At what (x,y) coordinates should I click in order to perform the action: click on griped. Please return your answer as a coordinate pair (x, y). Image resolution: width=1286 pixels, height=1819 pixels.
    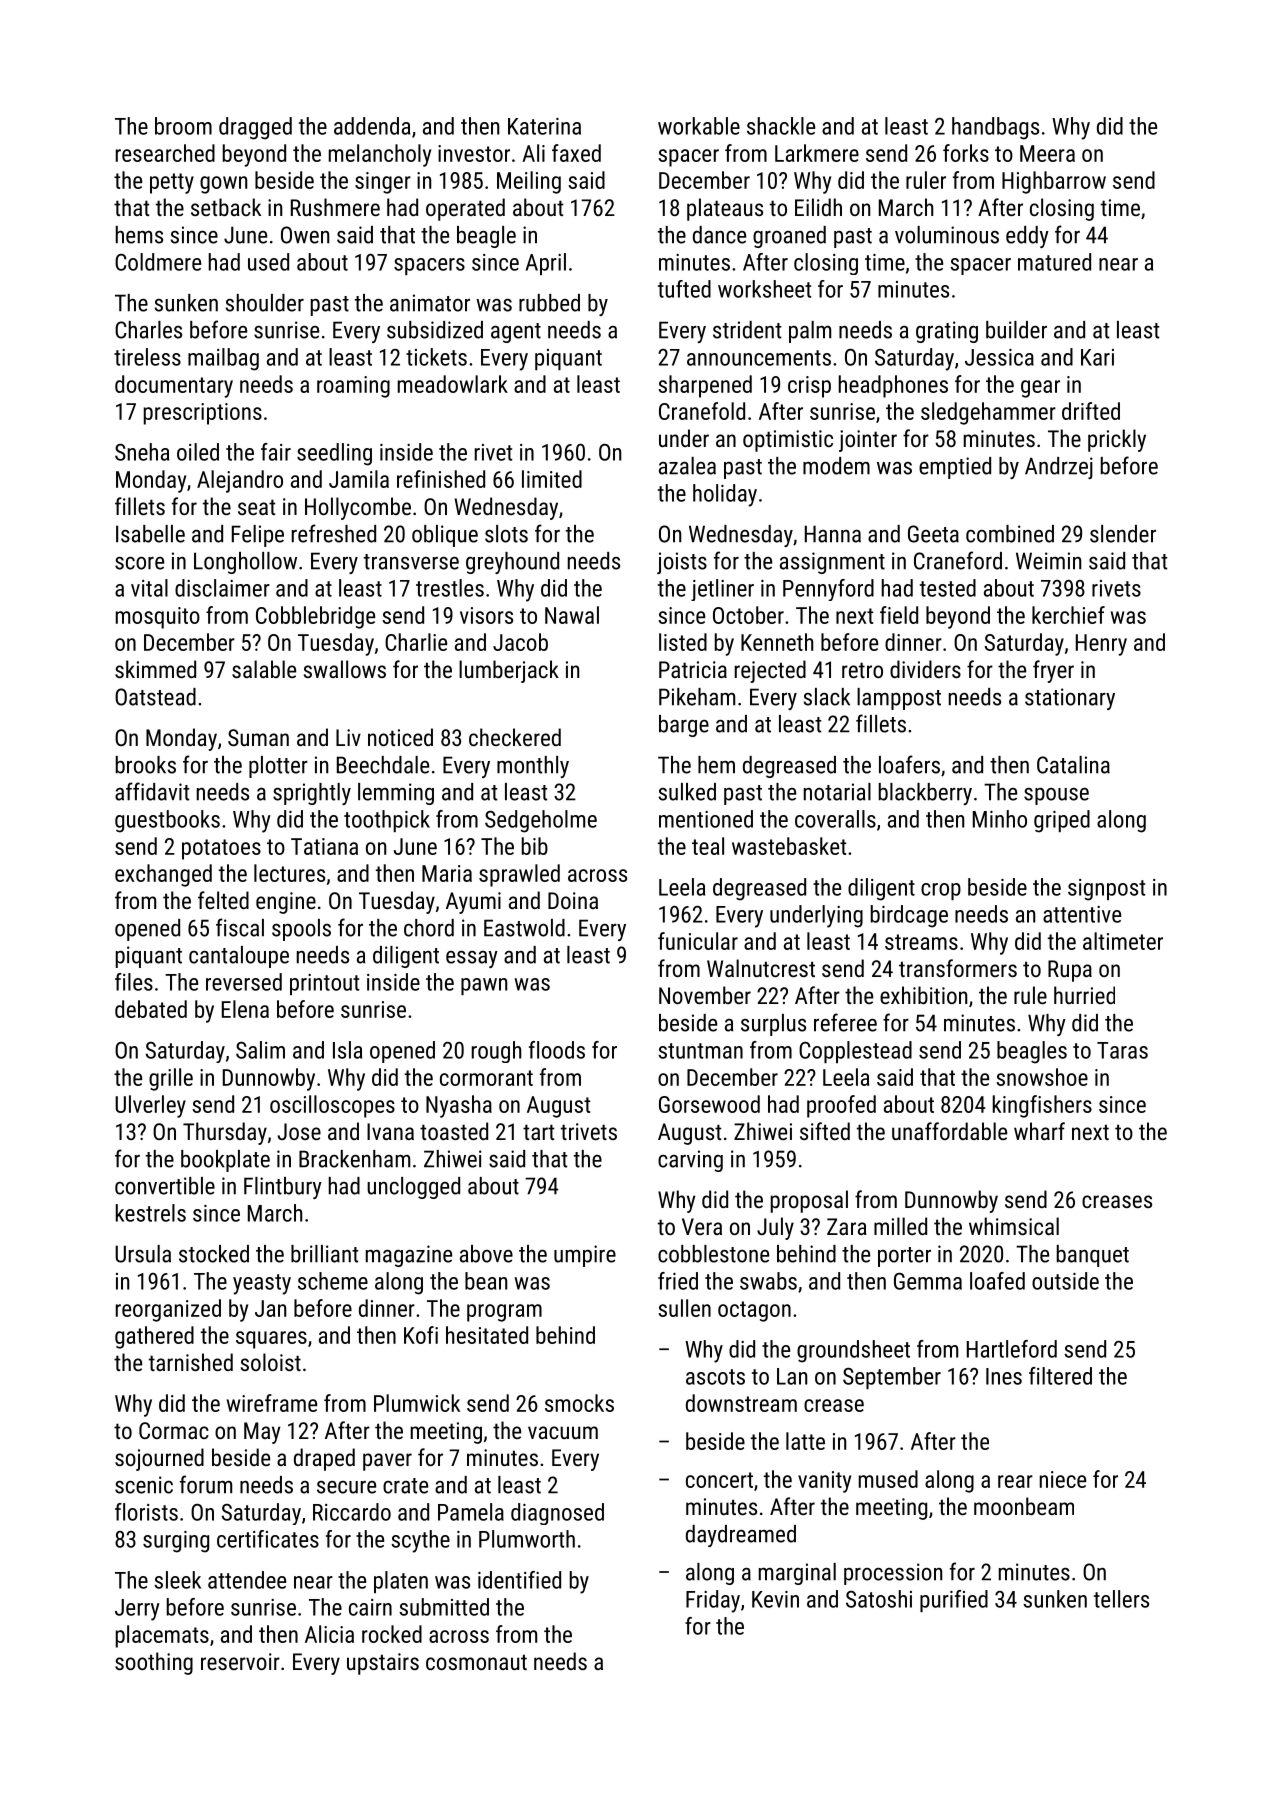
    Looking at the image, I should click on (1062, 821).
